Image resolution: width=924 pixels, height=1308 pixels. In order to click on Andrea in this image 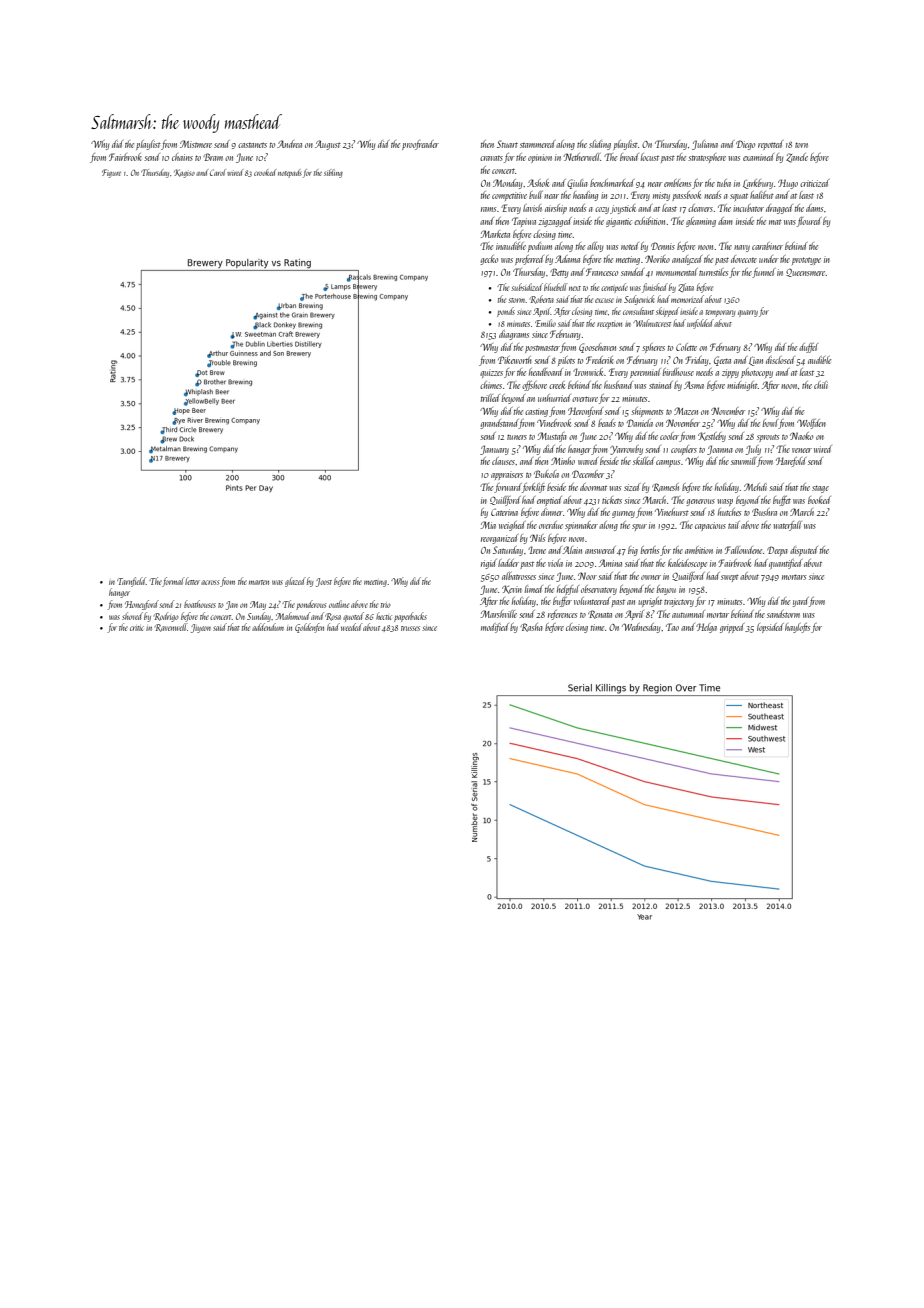, I will do `click(289, 144)`.
